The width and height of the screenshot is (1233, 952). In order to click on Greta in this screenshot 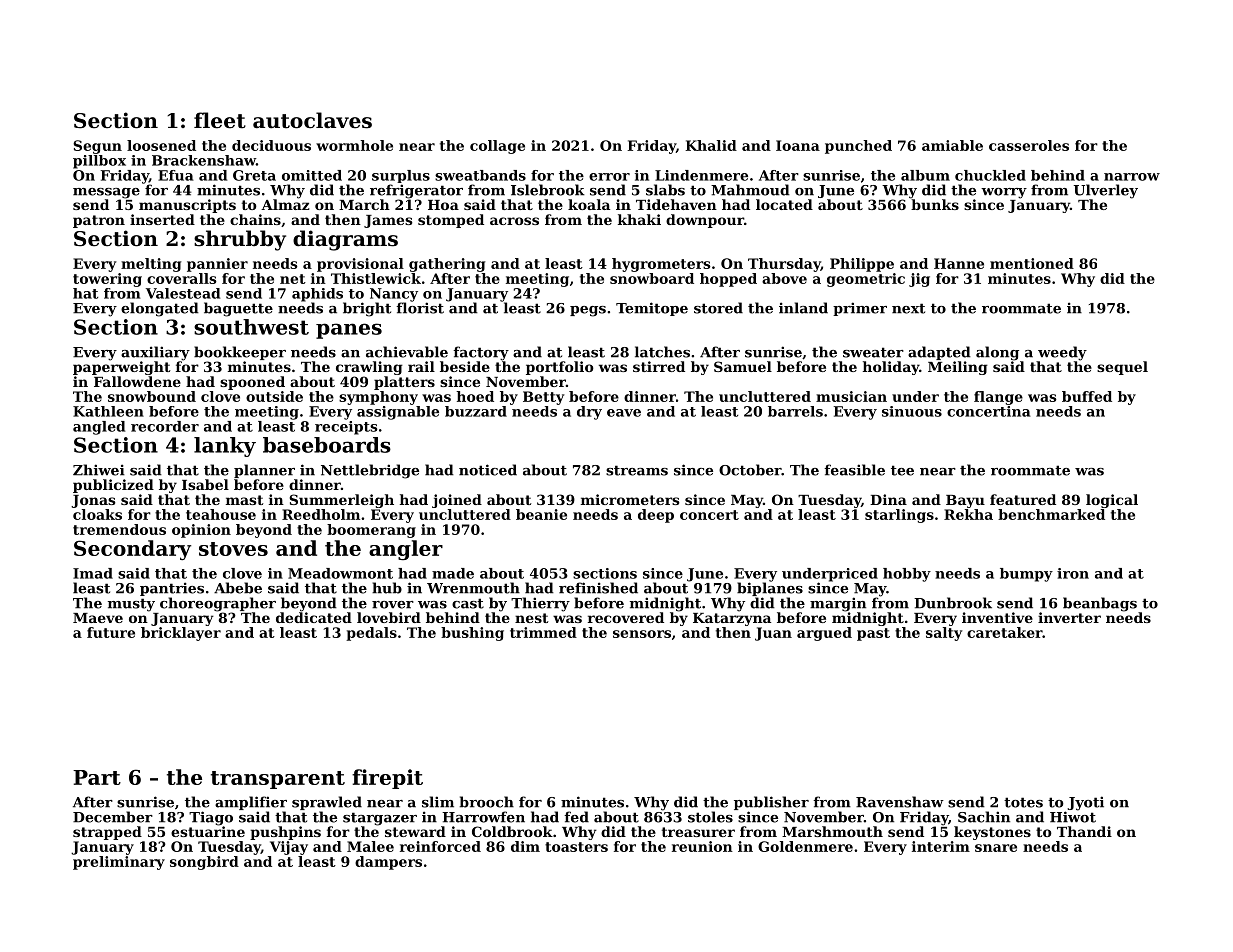, I will do `click(254, 175)`.
